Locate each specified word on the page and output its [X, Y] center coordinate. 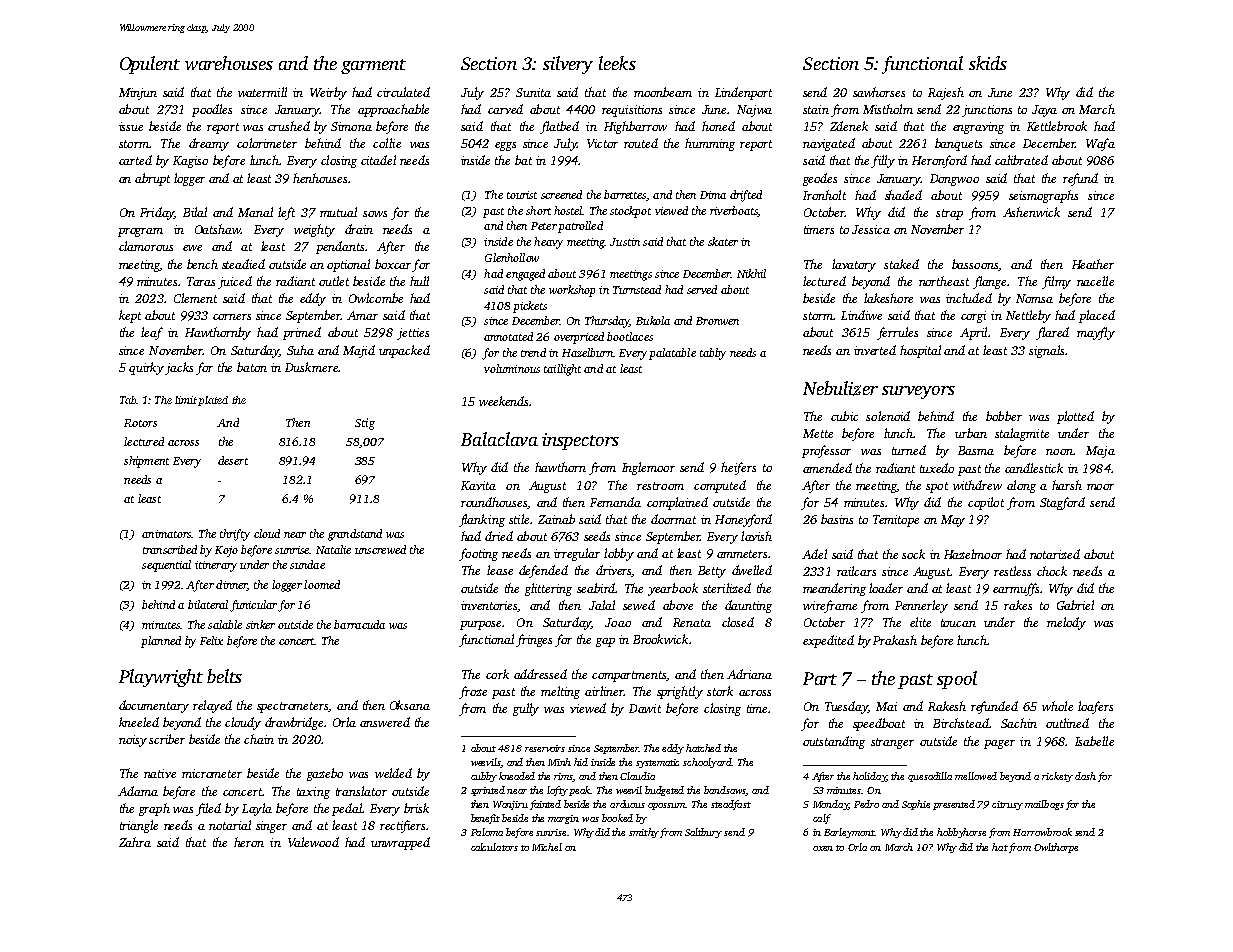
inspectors [580, 441]
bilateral [208, 604]
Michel [547, 847]
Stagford [1062, 503]
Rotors [140, 423]
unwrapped [400, 843]
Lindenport [743, 93]
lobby [619, 554]
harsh [1067, 485]
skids [988, 63]
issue [131, 126]
